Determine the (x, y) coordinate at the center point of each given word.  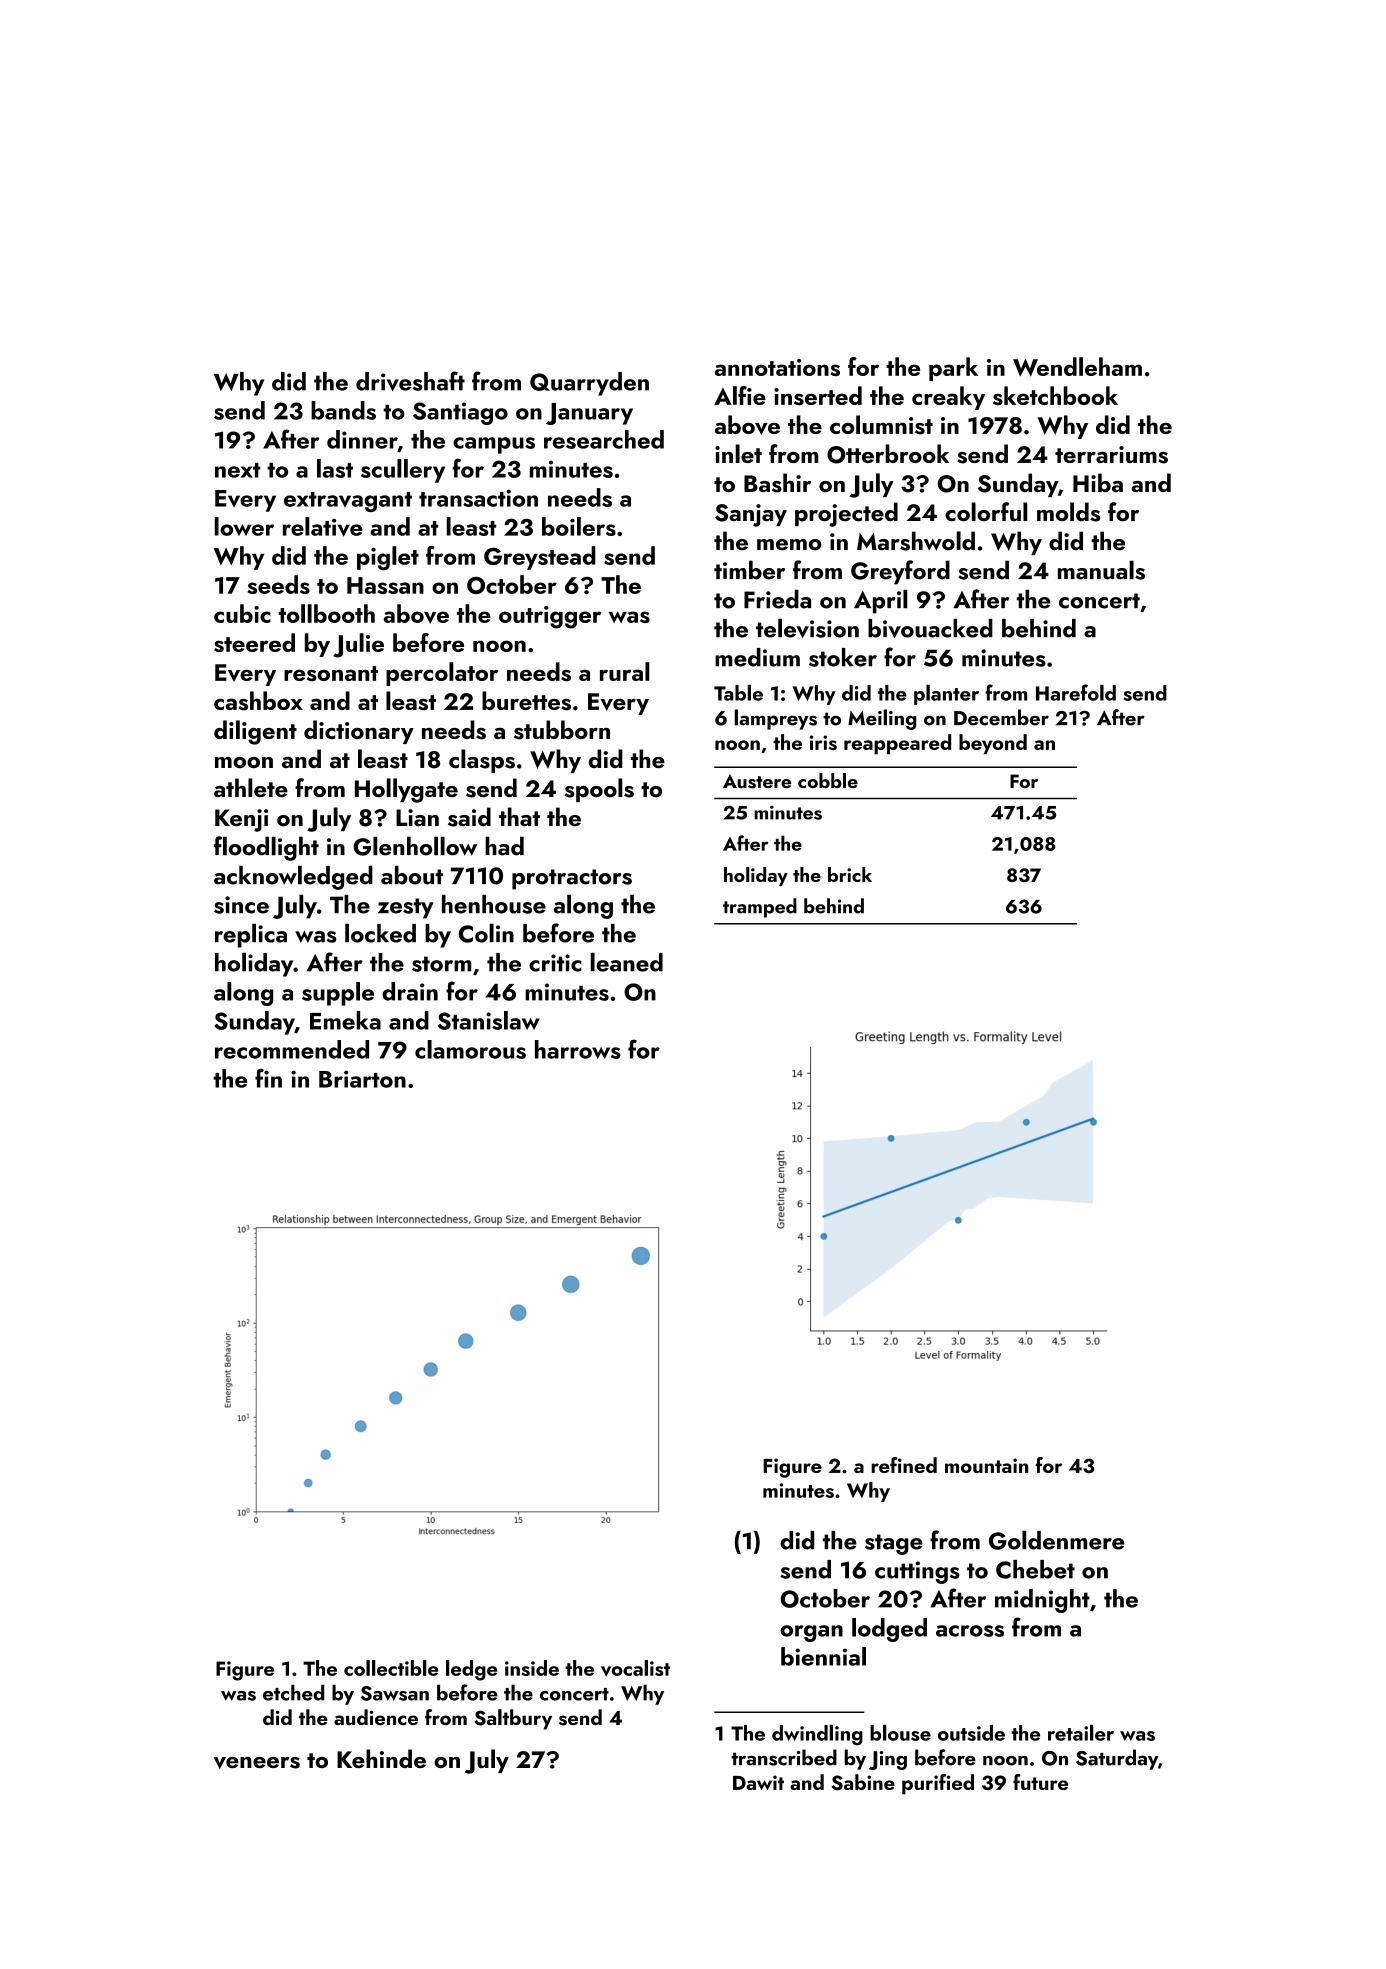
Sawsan (395, 1693)
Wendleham (1077, 366)
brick (850, 874)
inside (532, 1668)
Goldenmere (1056, 1540)
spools (599, 790)
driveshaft (410, 381)
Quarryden (589, 384)
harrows (578, 1049)
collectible (391, 1668)
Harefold (1076, 692)
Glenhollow (415, 846)
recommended (292, 1049)
